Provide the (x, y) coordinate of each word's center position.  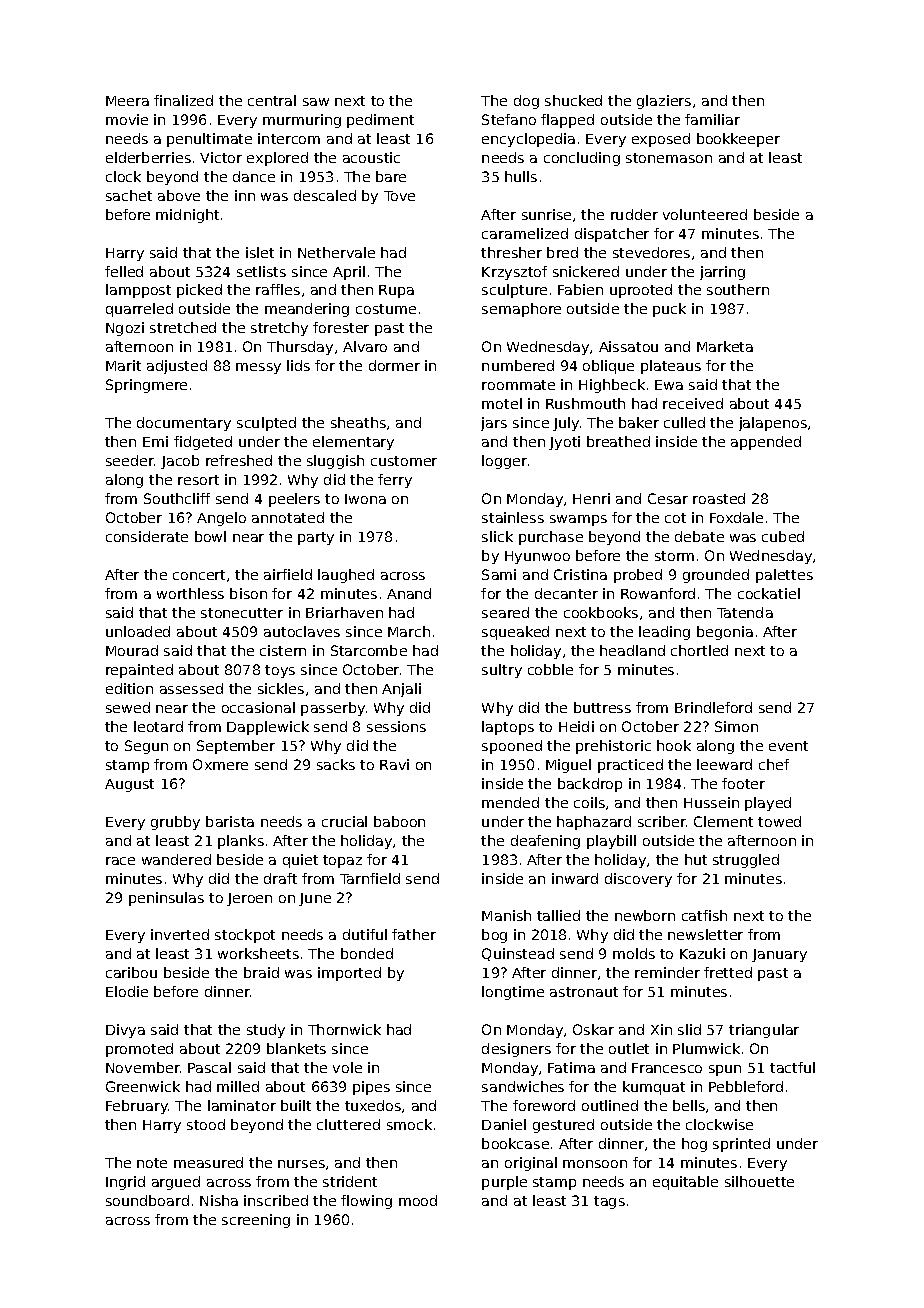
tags (609, 1202)
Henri (591, 498)
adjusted (177, 367)
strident (350, 1181)
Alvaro (365, 346)
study (266, 1031)
